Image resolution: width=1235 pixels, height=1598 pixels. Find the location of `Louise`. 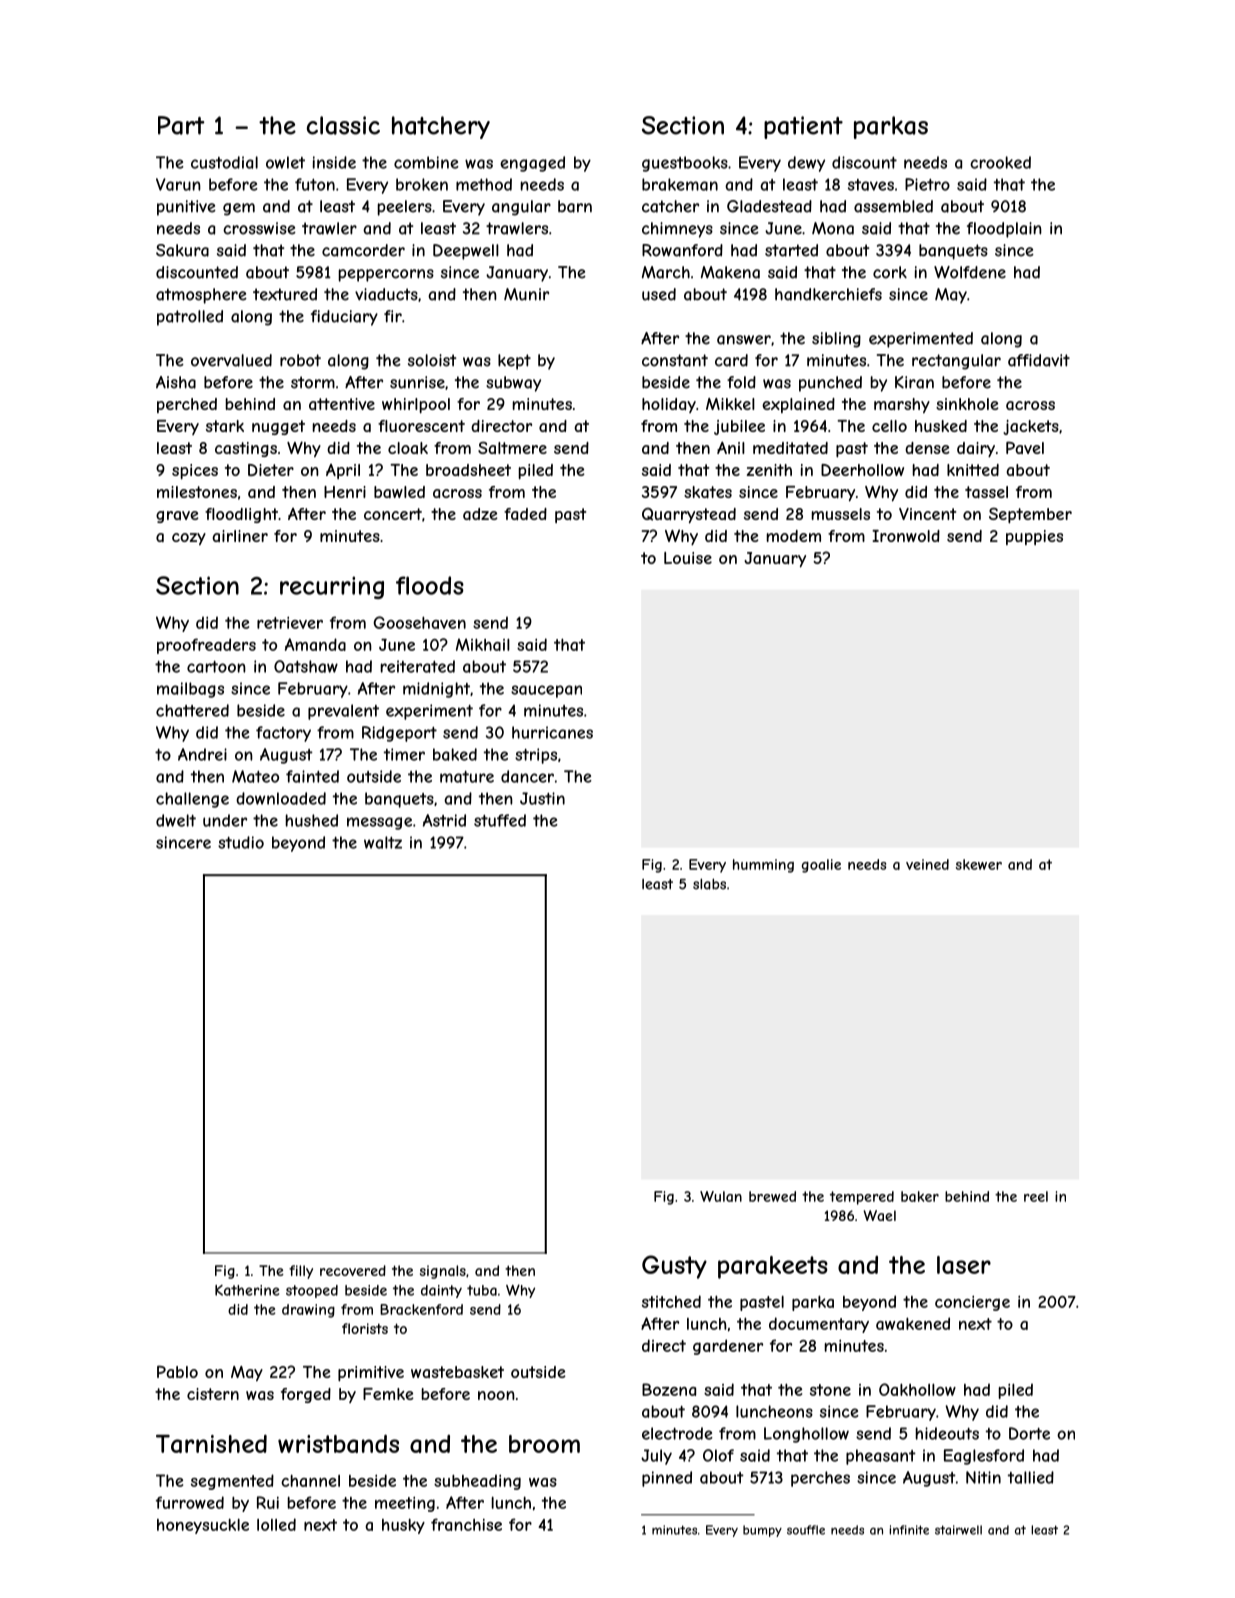

Louise is located at coordinates (688, 558).
